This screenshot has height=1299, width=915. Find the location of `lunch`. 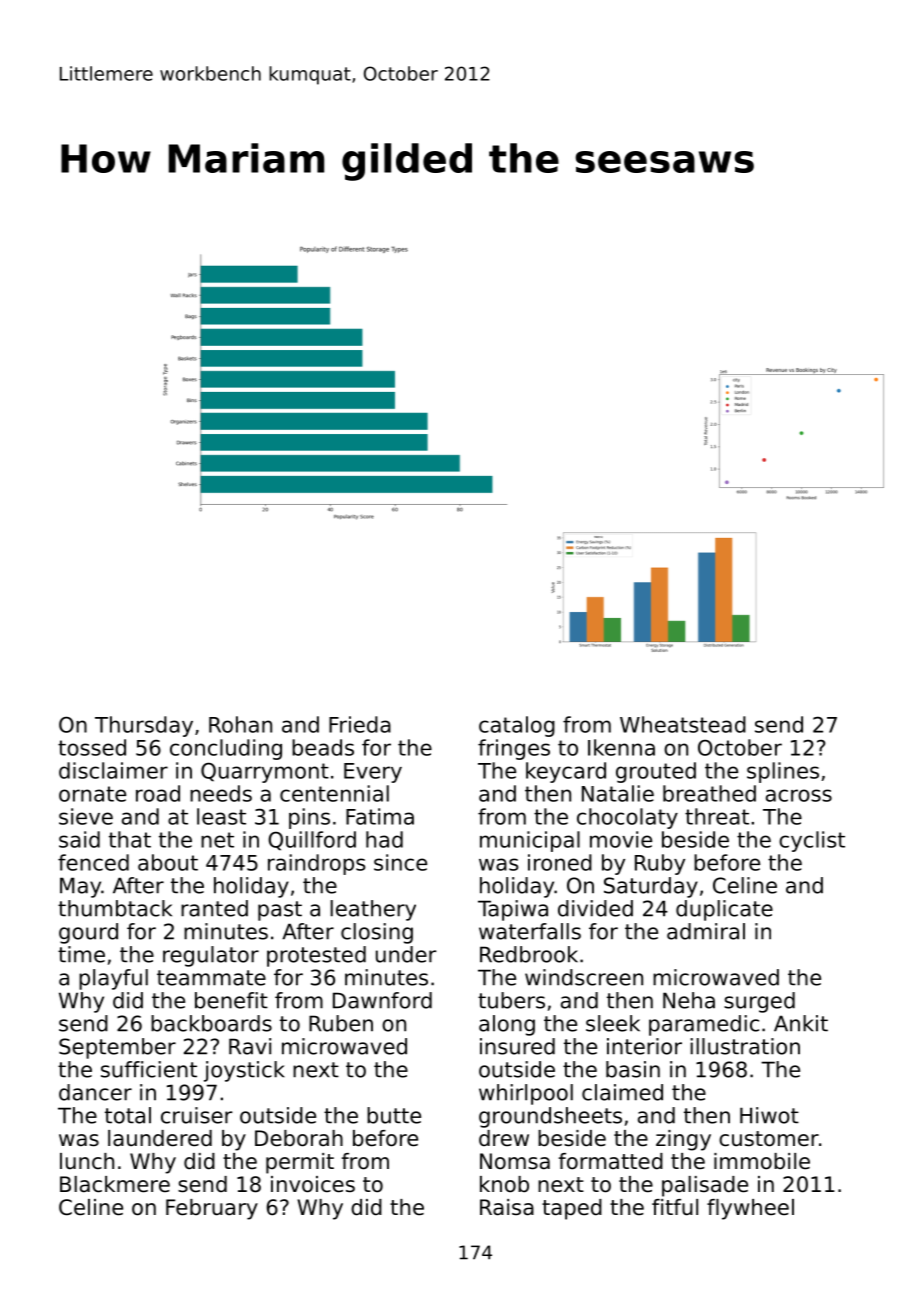

lunch is located at coordinates (87, 1161).
